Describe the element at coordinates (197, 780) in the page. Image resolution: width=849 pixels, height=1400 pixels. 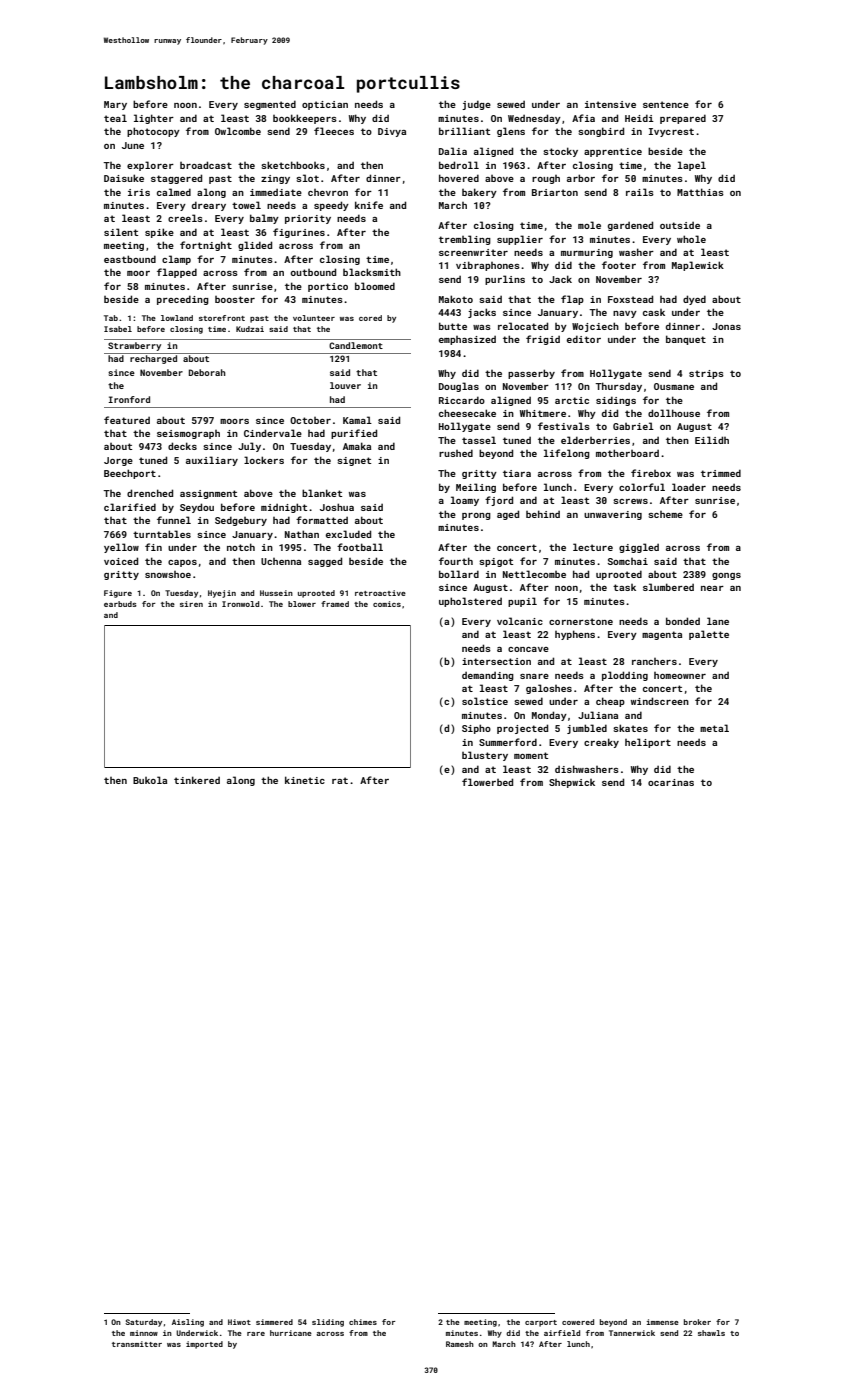
I see `tinkered` at that location.
